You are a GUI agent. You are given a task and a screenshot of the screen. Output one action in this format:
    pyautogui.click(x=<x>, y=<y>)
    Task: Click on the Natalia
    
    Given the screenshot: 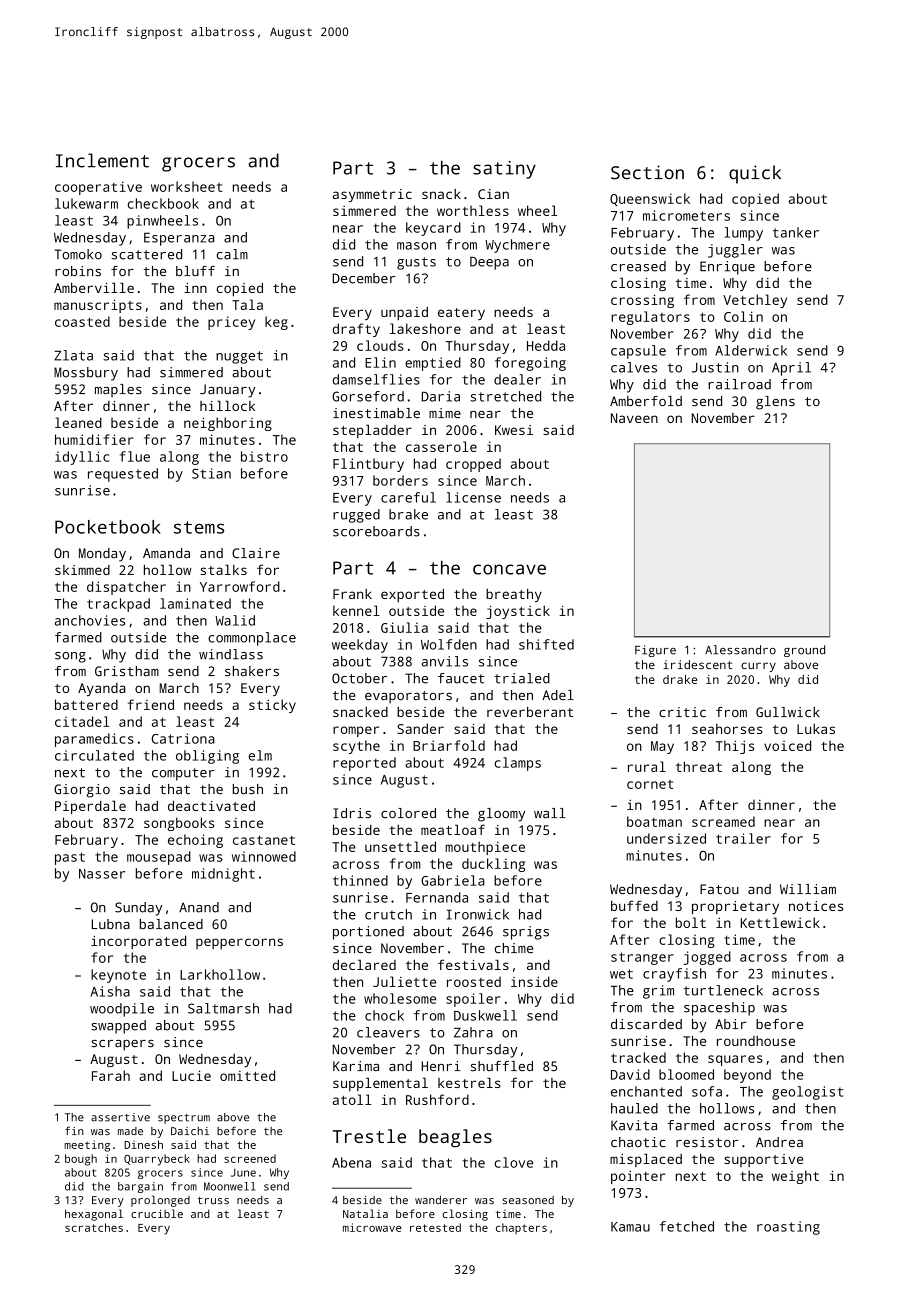 What is the action you would take?
    pyautogui.click(x=365, y=1213)
